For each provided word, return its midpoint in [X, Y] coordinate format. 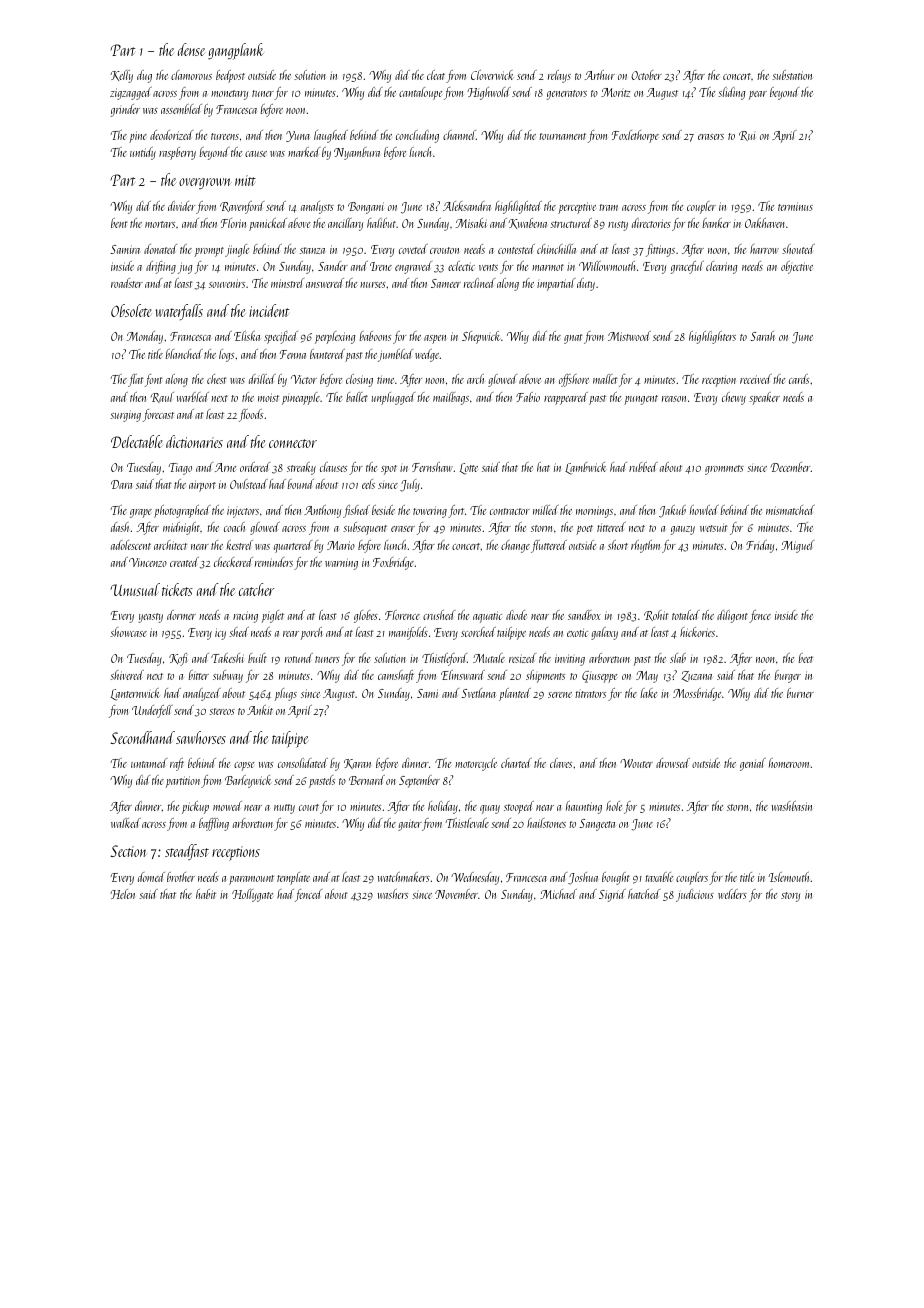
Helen [122, 894]
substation [792, 75]
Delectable [137, 441]
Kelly [121, 76]
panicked [268, 224]
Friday [760, 546]
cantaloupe [420, 93]
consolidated [303, 763]
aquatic [487, 617]
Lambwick [586, 468]
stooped [519, 807]
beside [383, 510]
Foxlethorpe [635, 136]
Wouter [636, 763]
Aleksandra [467, 206]
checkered [233, 562]
